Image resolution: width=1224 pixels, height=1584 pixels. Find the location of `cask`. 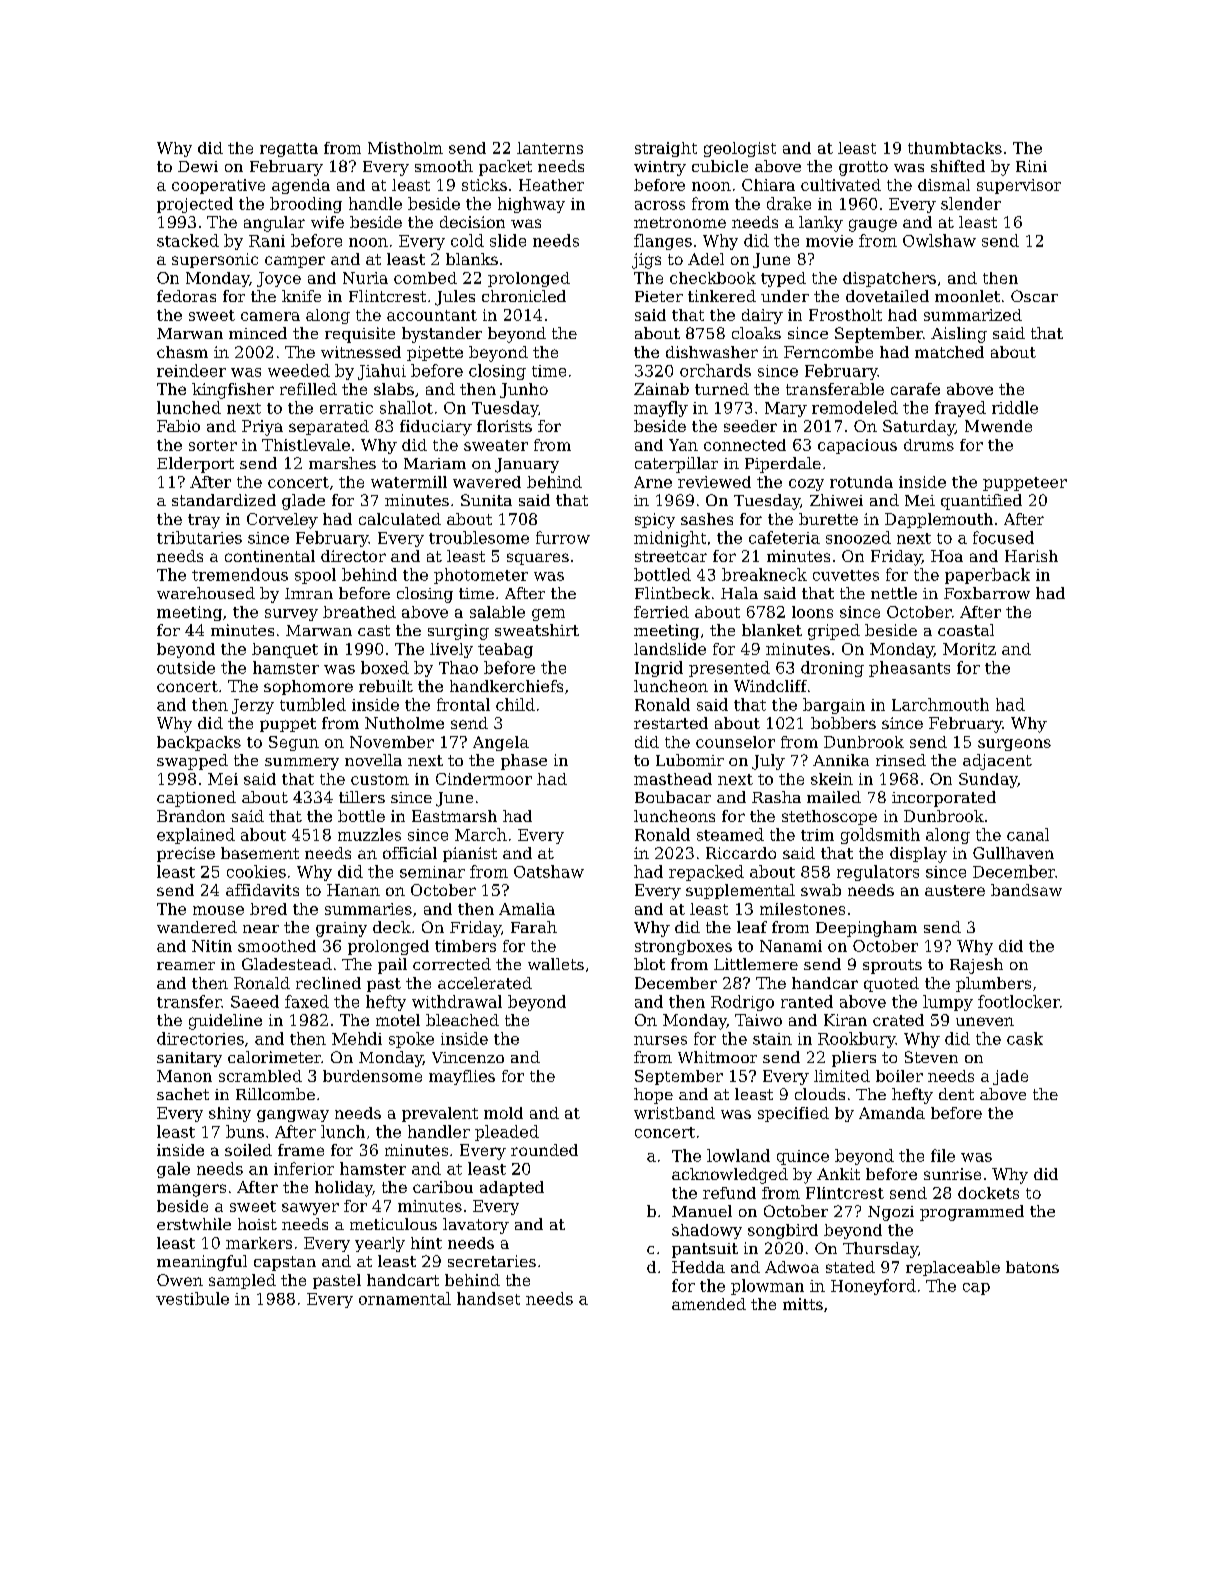

cask is located at coordinates (1025, 1038).
